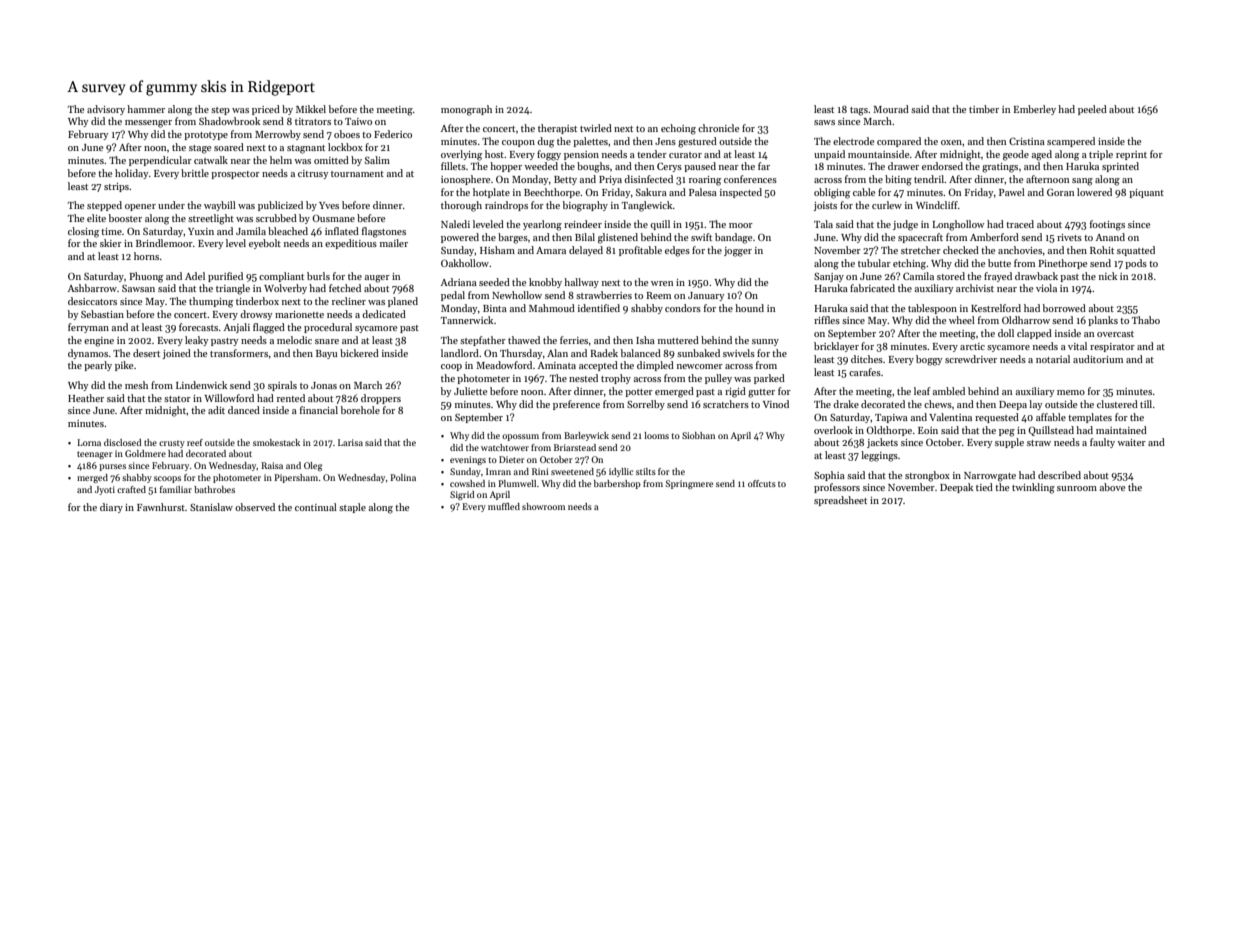 Image resolution: width=1233 pixels, height=952 pixels. Describe the element at coordinates (1108, 276) in the screenshot. I see `nick` at that location.
